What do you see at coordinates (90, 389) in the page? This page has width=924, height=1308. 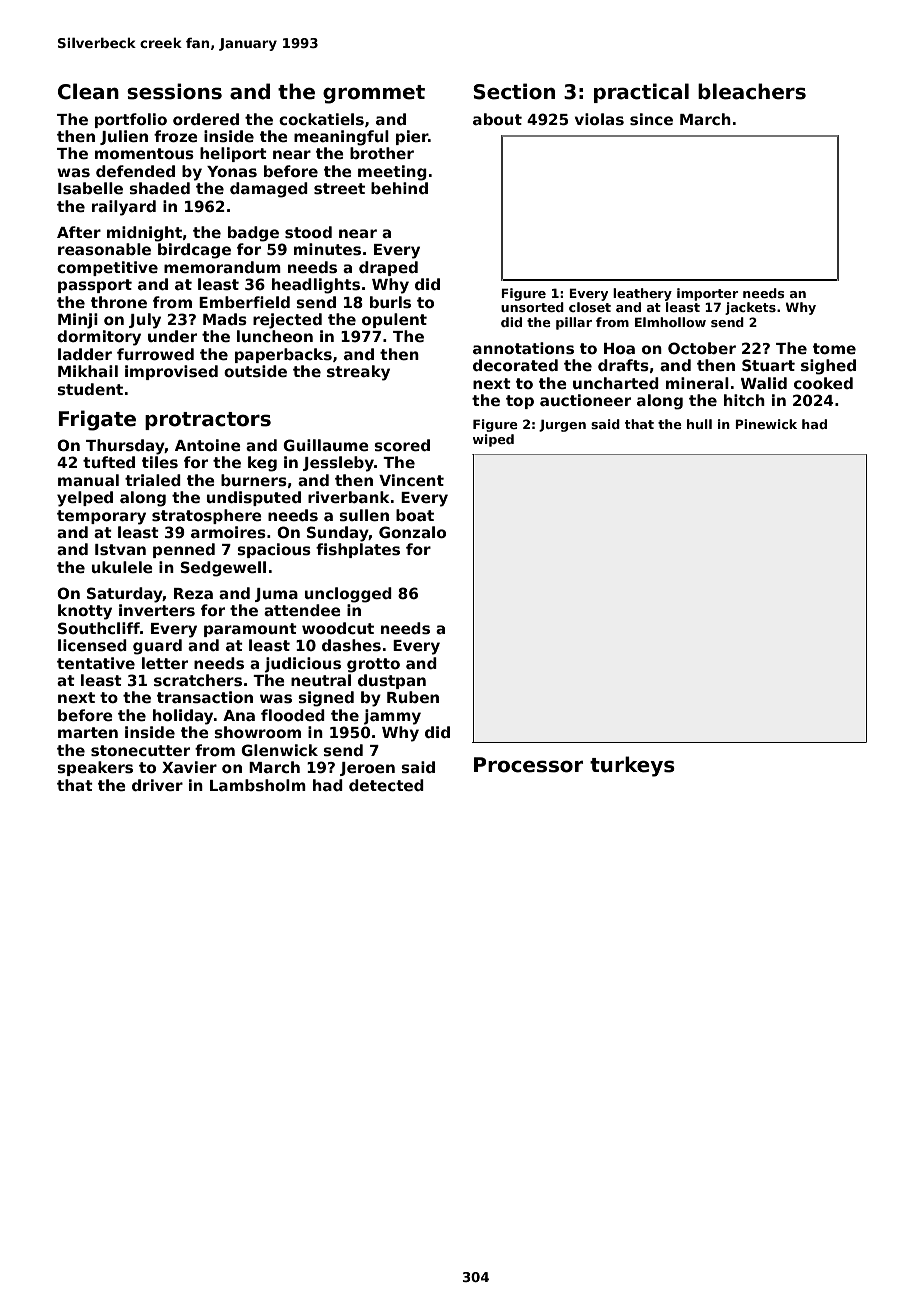 I see `student` at bounding box center [90, 389].
